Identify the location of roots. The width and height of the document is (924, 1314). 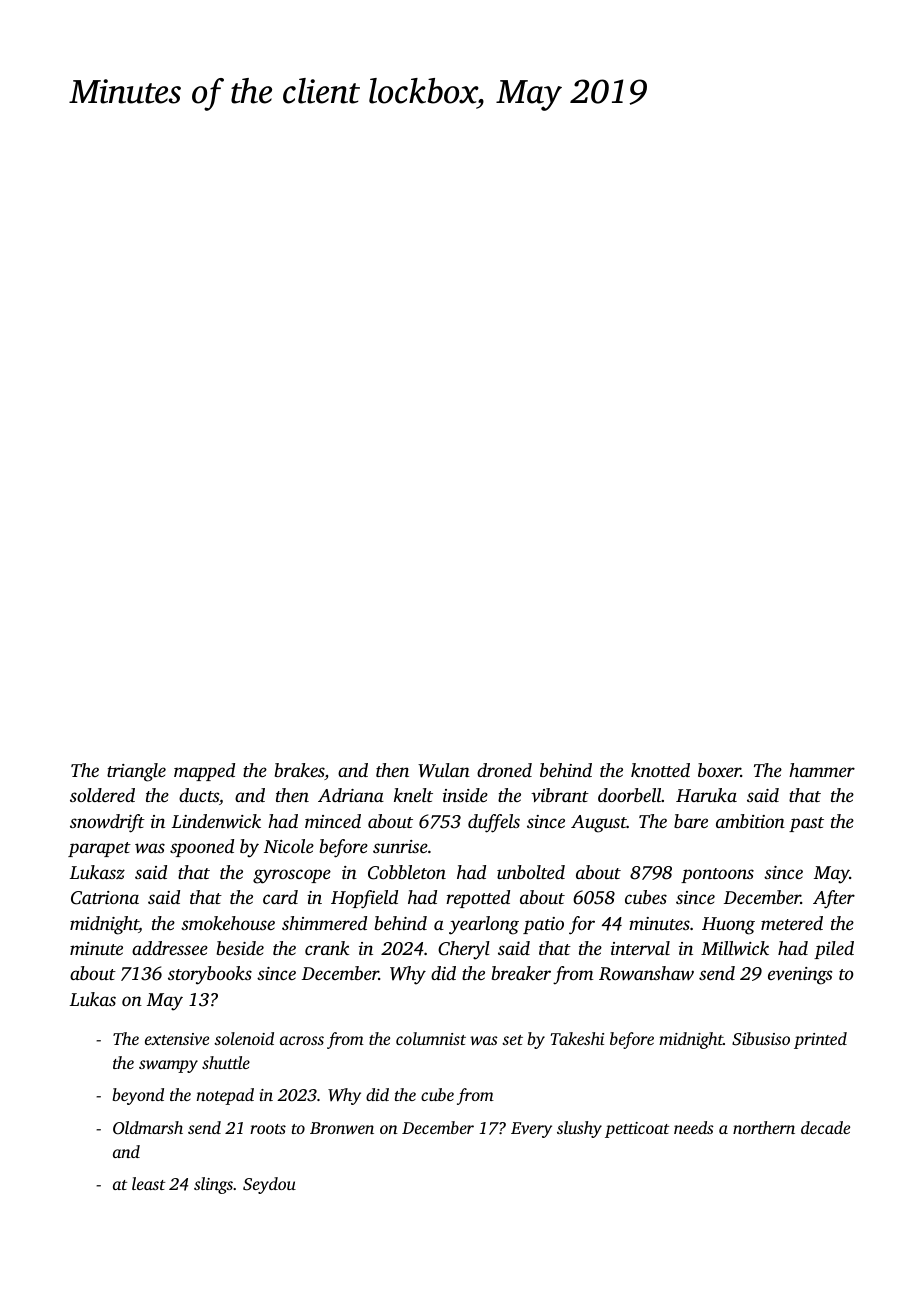
(268, 1129).
